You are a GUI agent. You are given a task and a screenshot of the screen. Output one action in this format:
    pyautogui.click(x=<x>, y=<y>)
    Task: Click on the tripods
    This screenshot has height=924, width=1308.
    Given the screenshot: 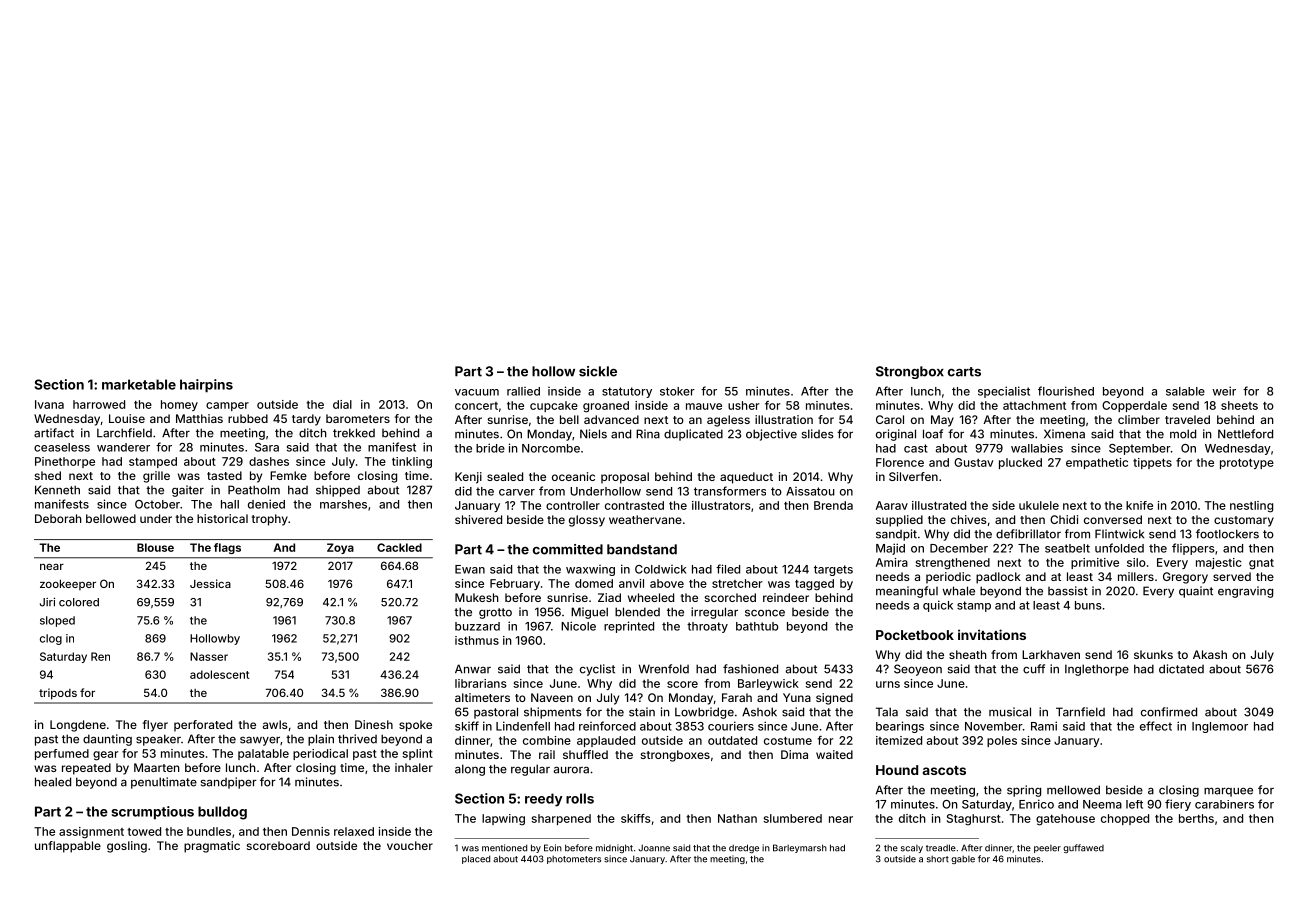 What is the action you would take?
    pyautogui.click(x=58, y=694)
